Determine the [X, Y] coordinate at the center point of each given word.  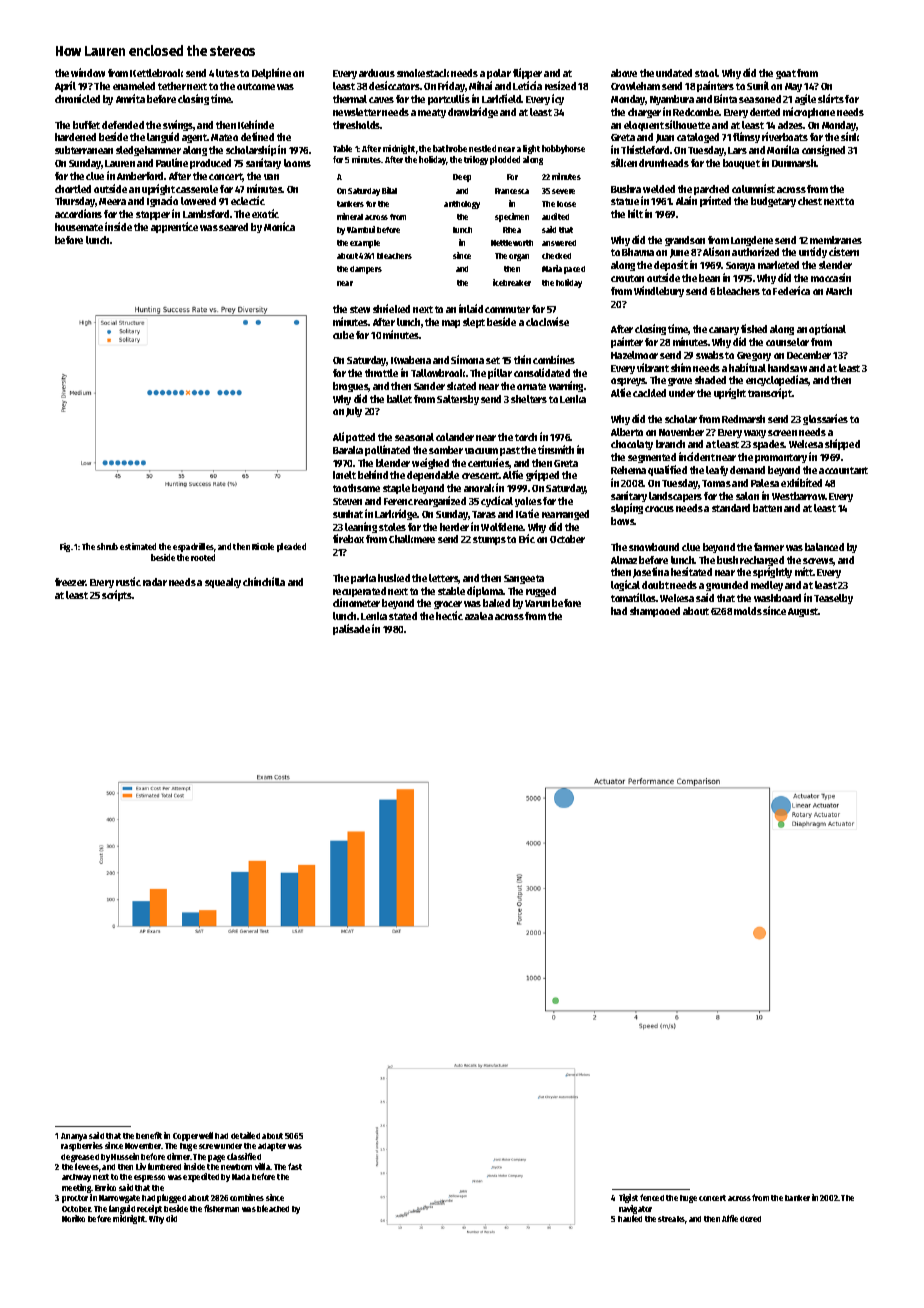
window [88, 72]
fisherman [221, 1208]
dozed [750, 1219]
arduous [377, 73]
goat [786, 74]
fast [295, 1166]
